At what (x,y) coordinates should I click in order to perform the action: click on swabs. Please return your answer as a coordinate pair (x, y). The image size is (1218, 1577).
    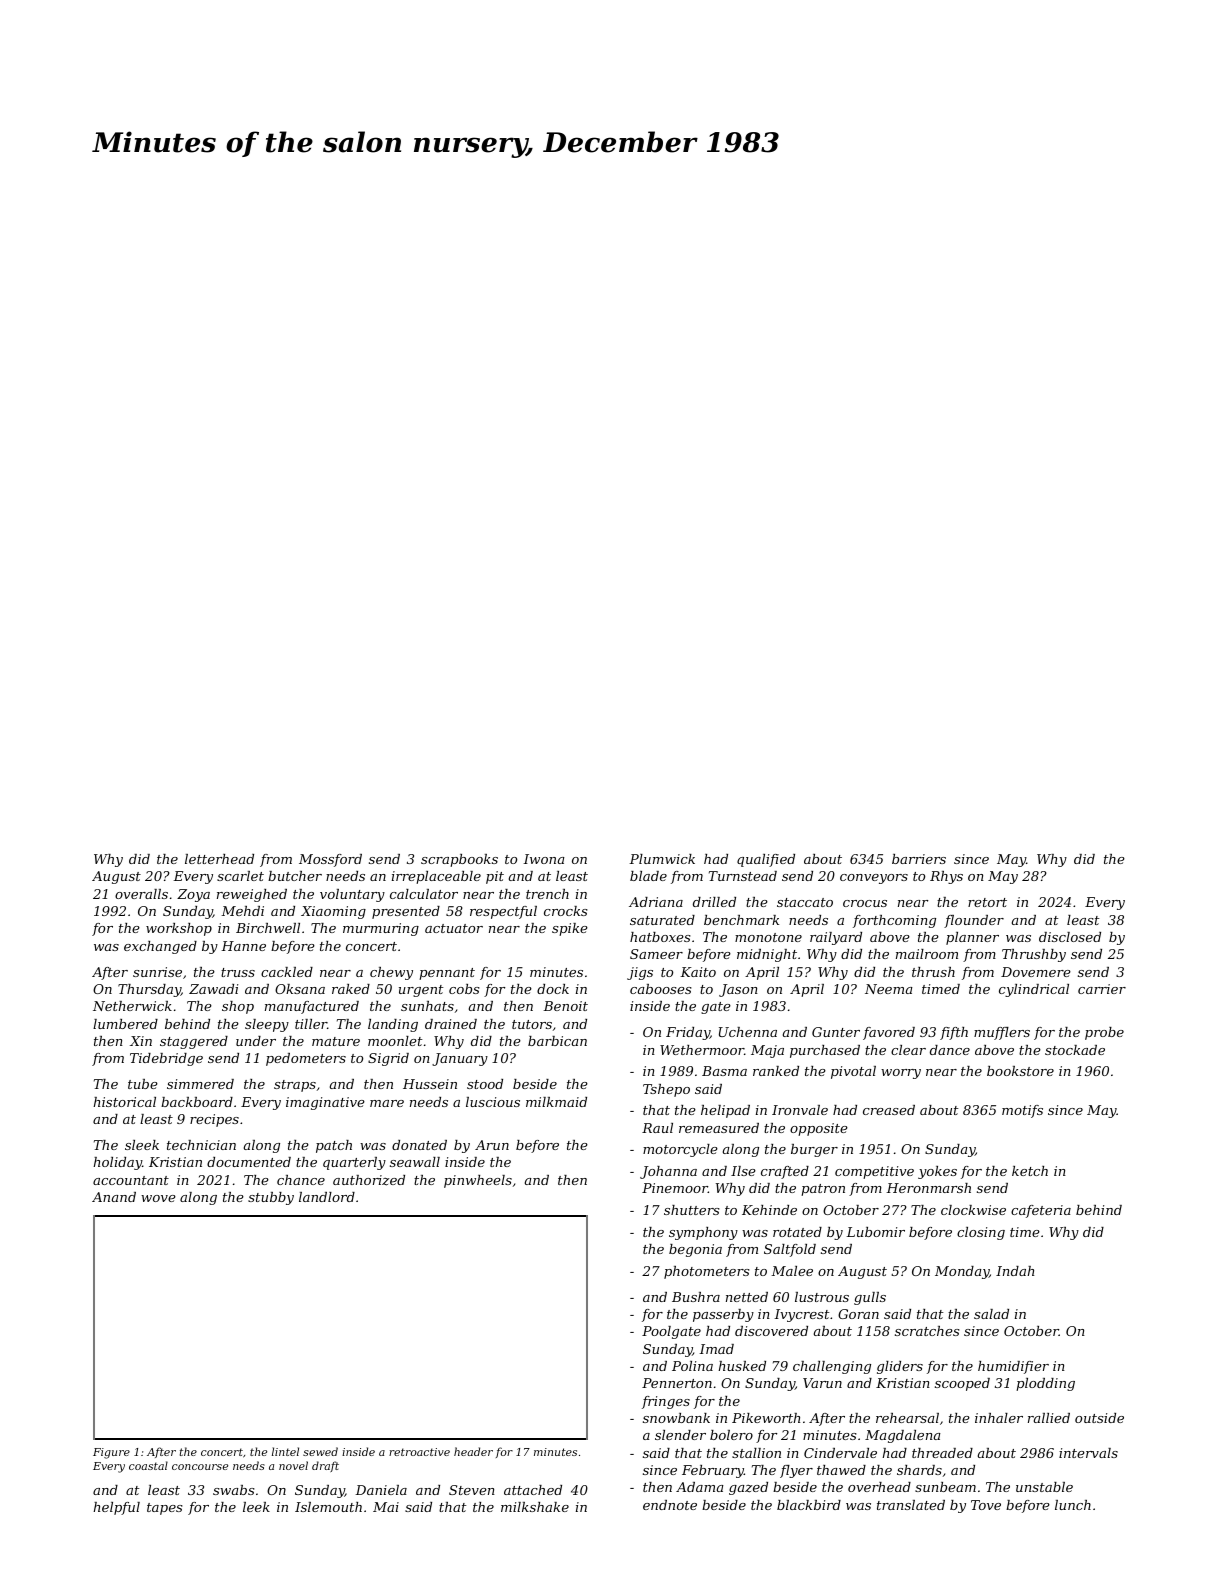
    Looking at the image, I should click on (234, 1490).
